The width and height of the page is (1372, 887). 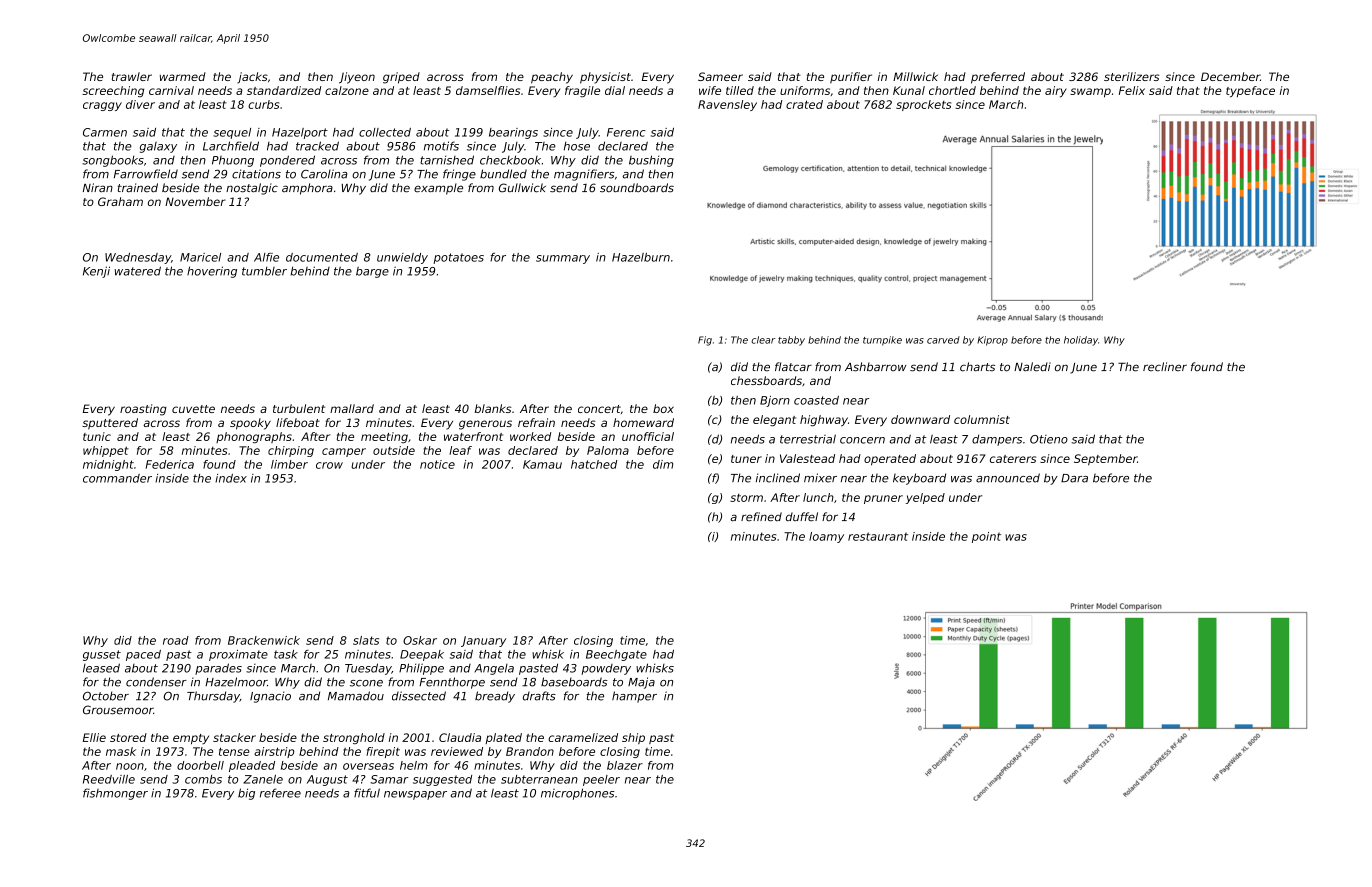 I want to click on barge, so click(x=372, y=272).
